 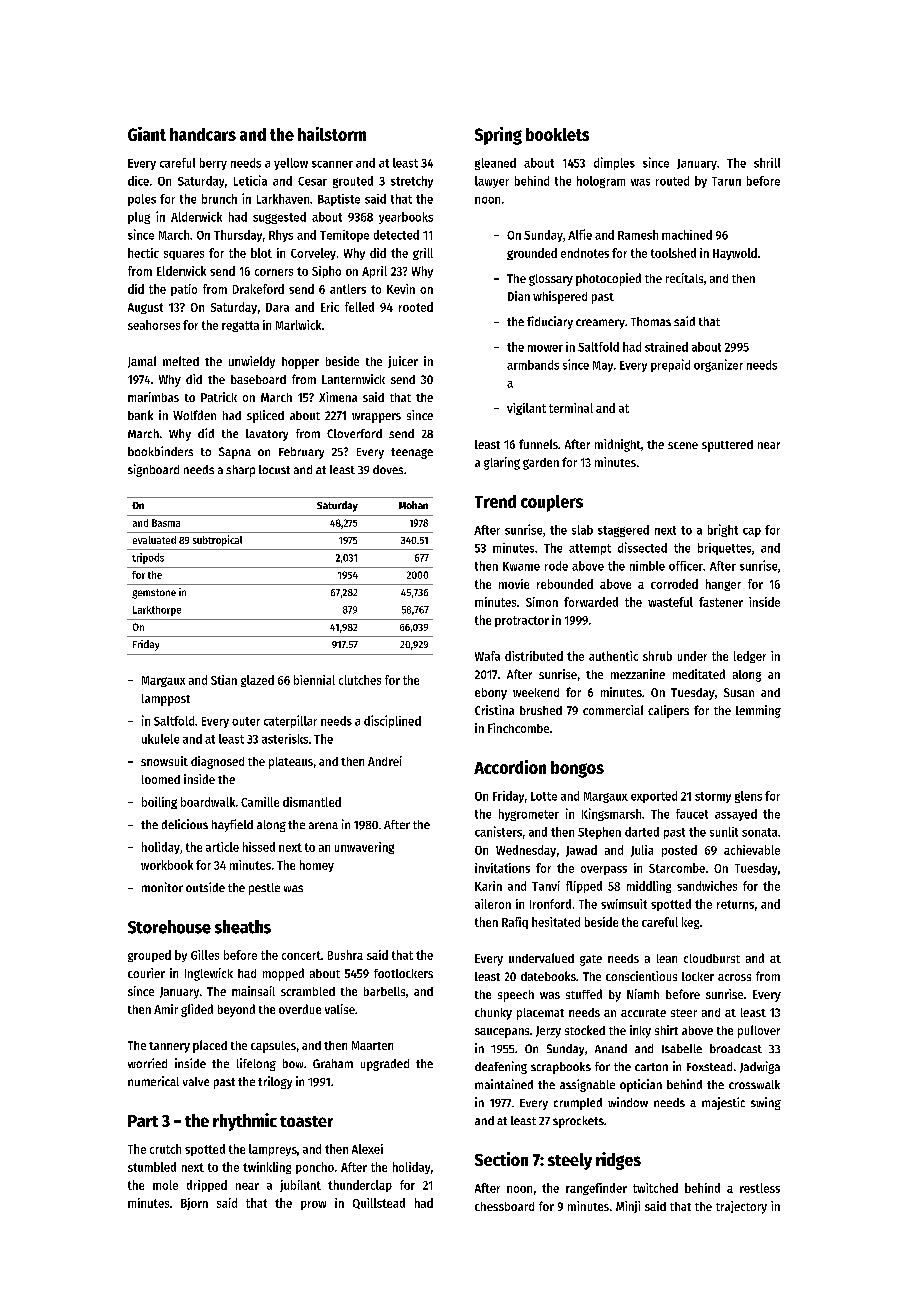 I want to click on trajectory, so click(x=741, y=1207).
